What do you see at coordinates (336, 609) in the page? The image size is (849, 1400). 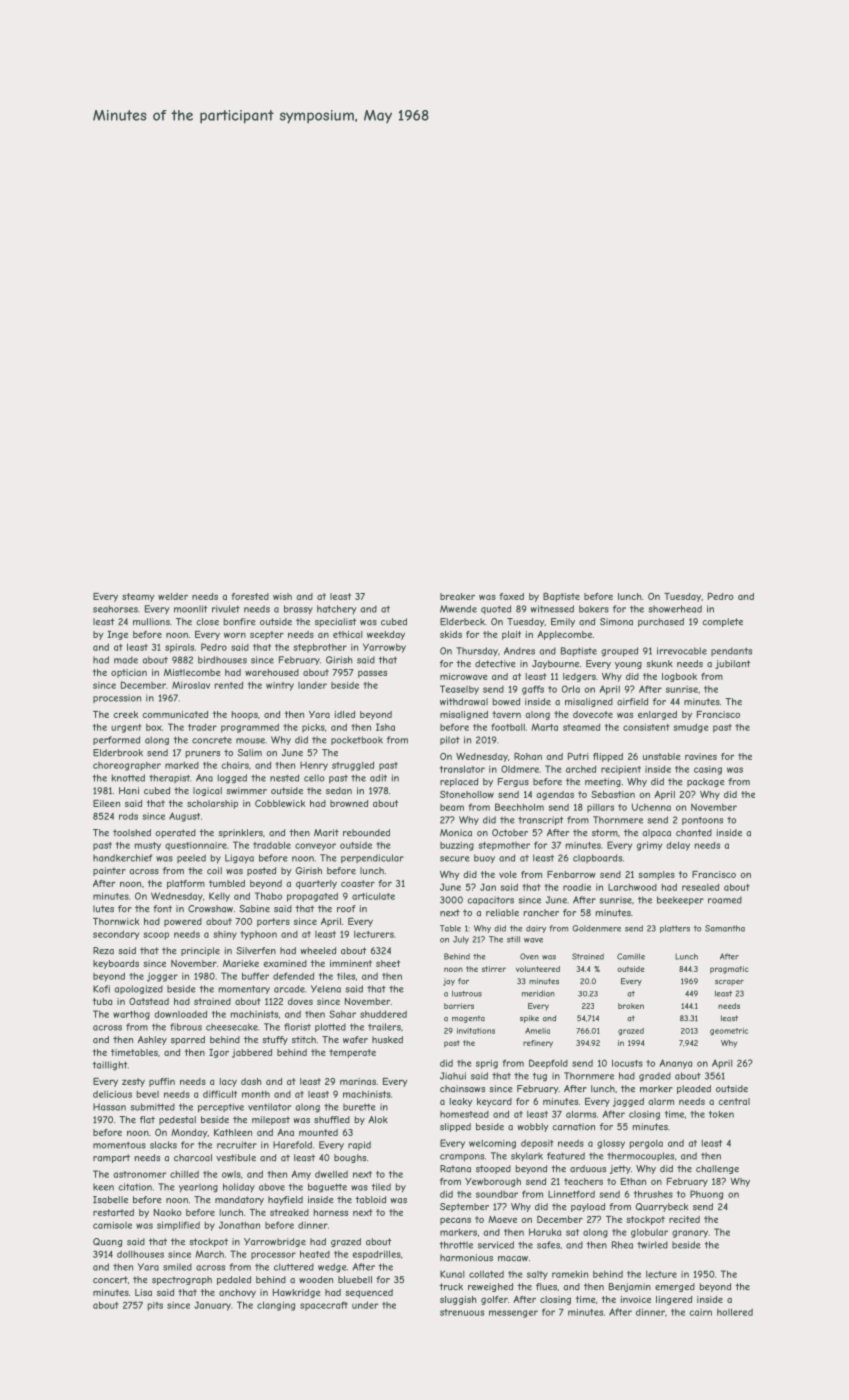 I see `hatchery` at bounding box center [336, 609].
